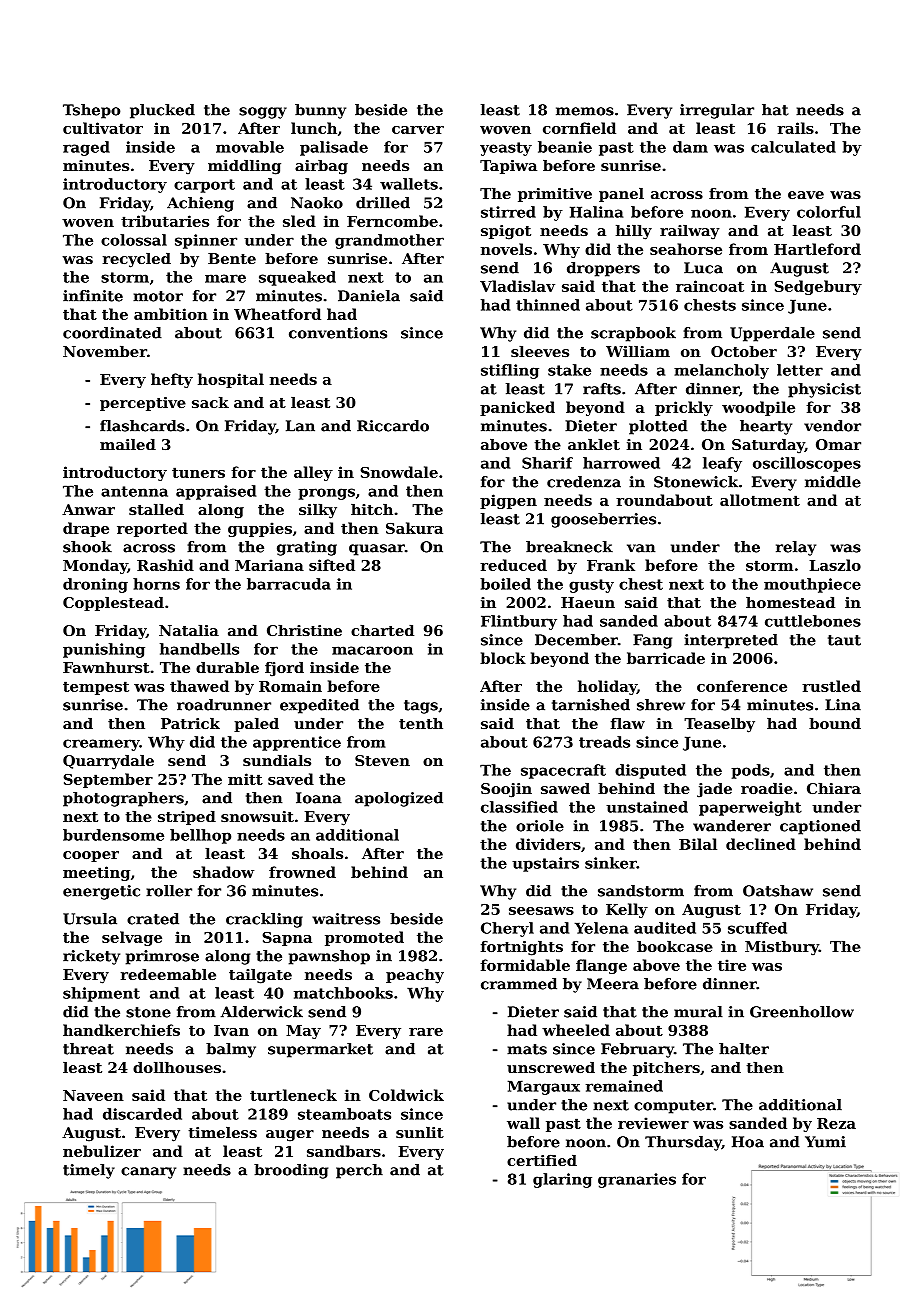  I want to click on leafy, so click(722, 464).
